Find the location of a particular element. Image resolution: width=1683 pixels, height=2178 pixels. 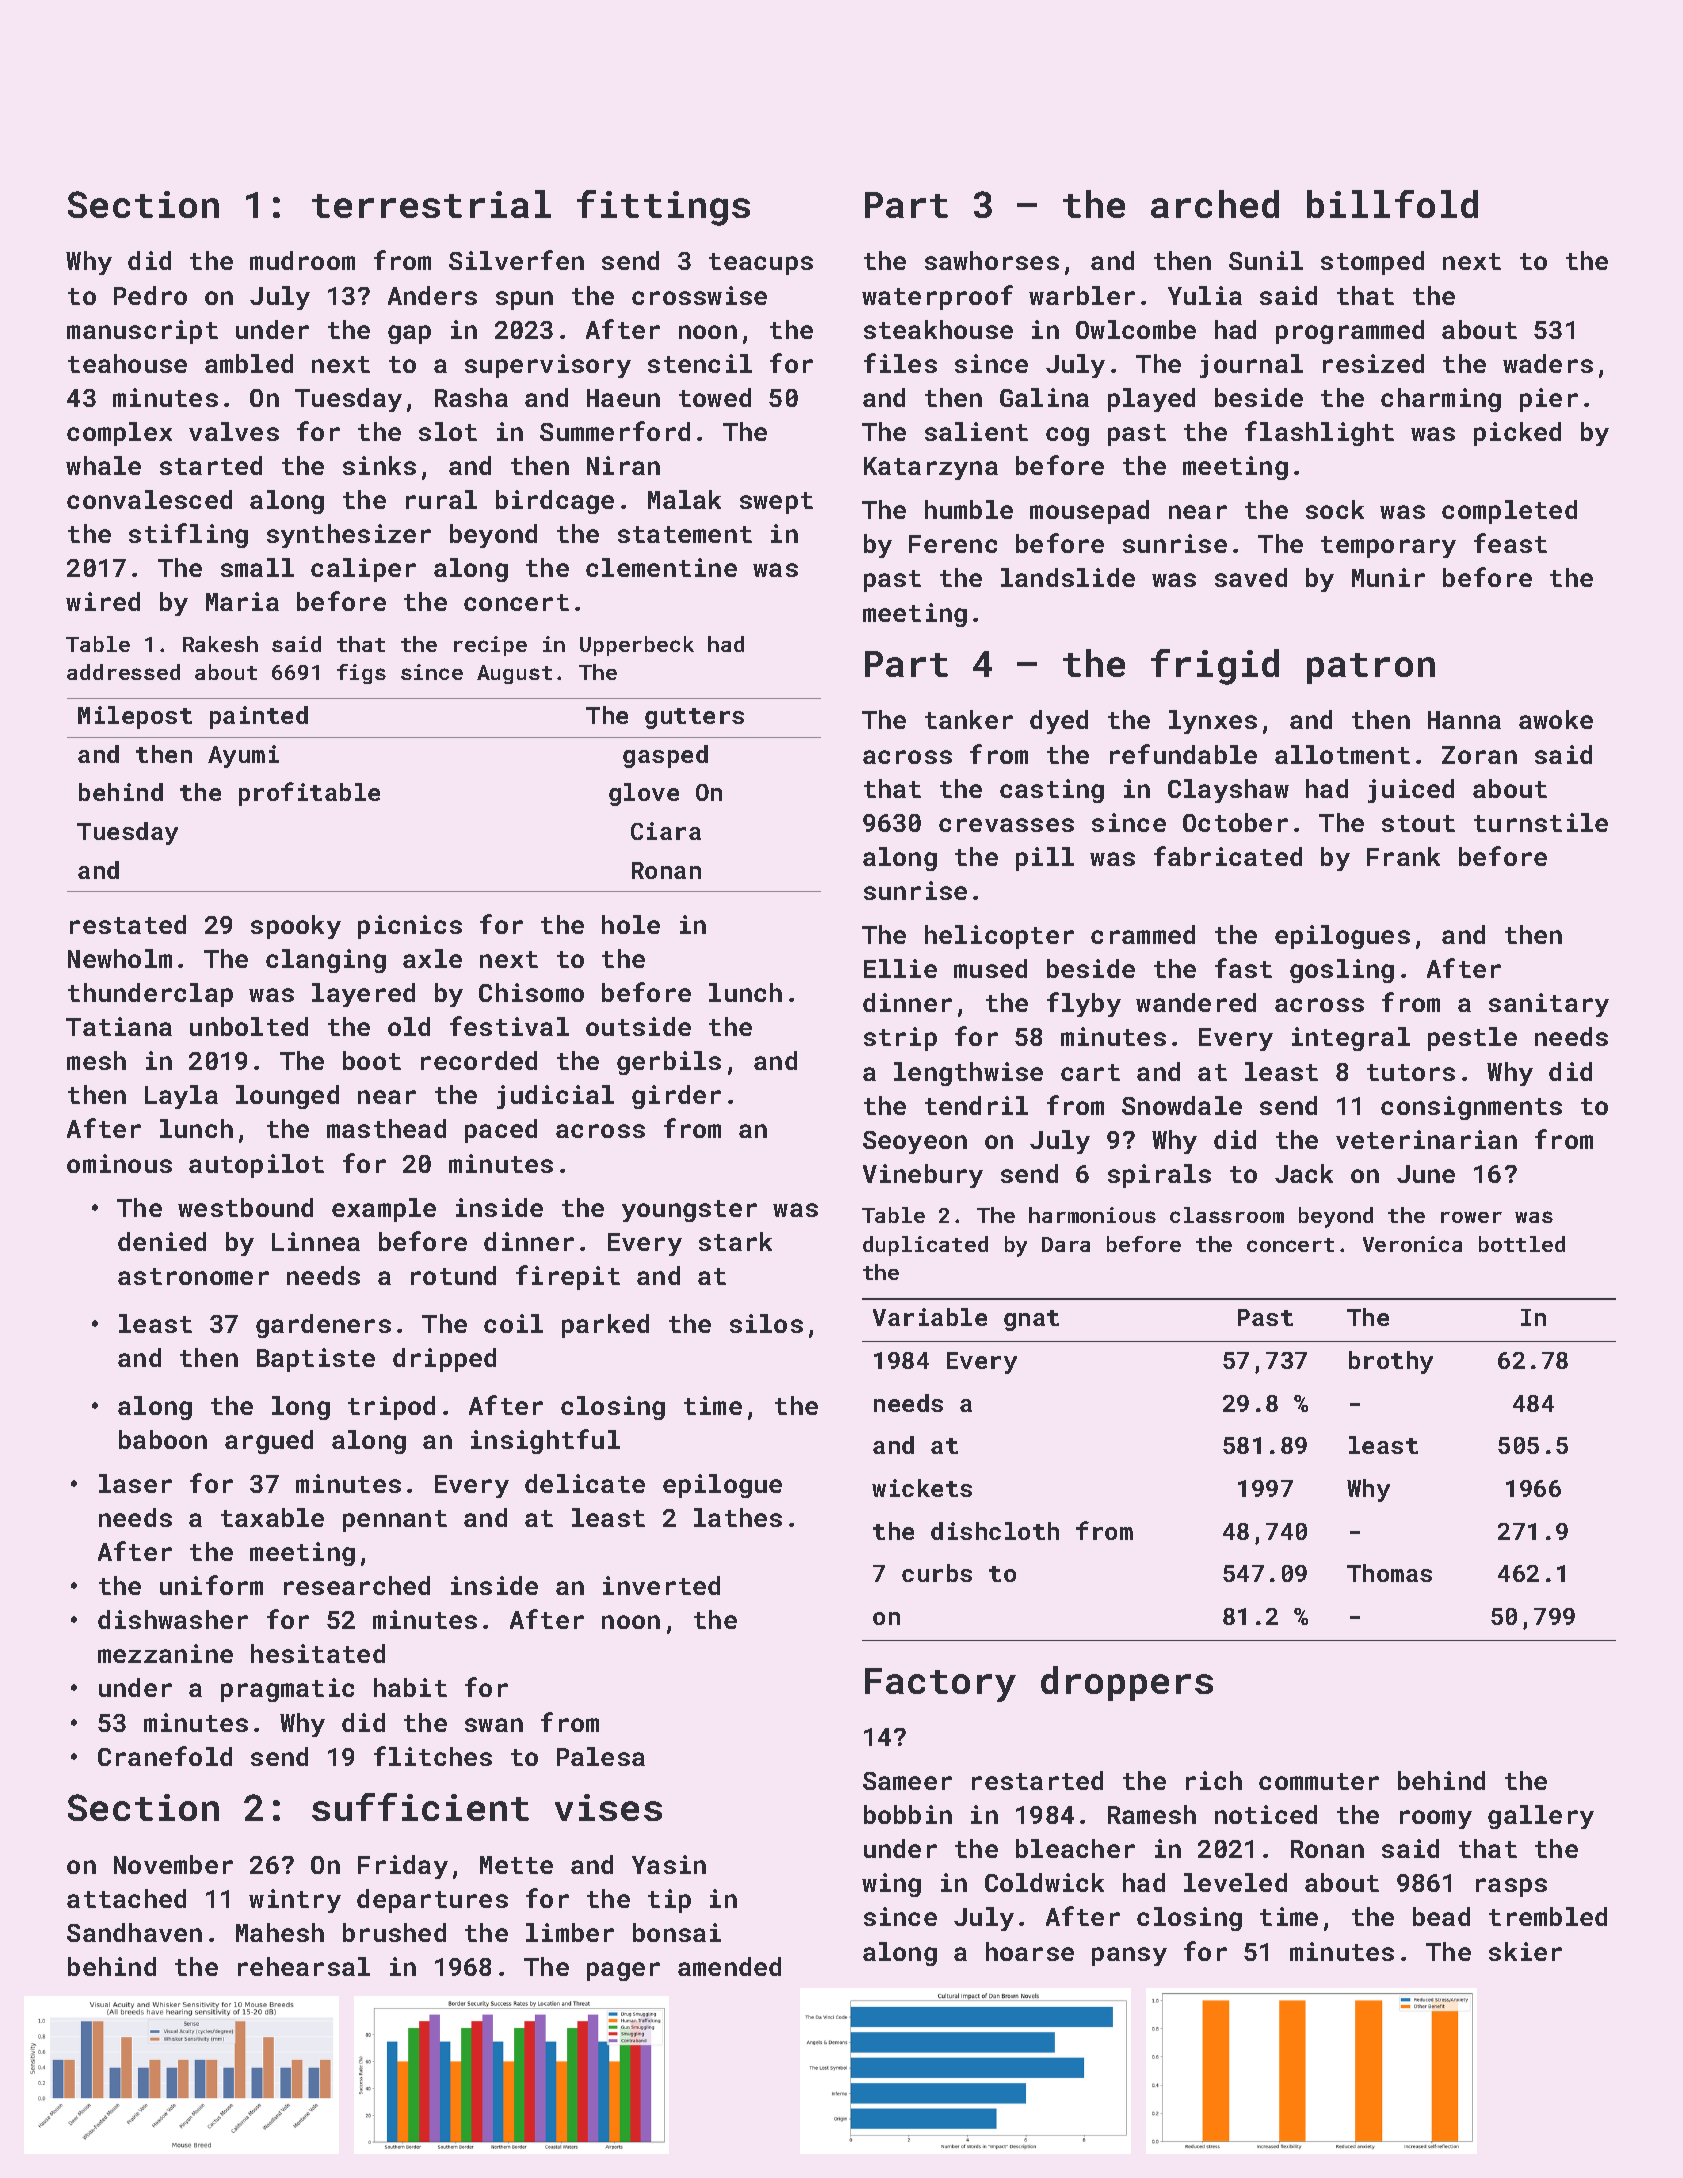

sinks is located at coordinates (379, 465).
